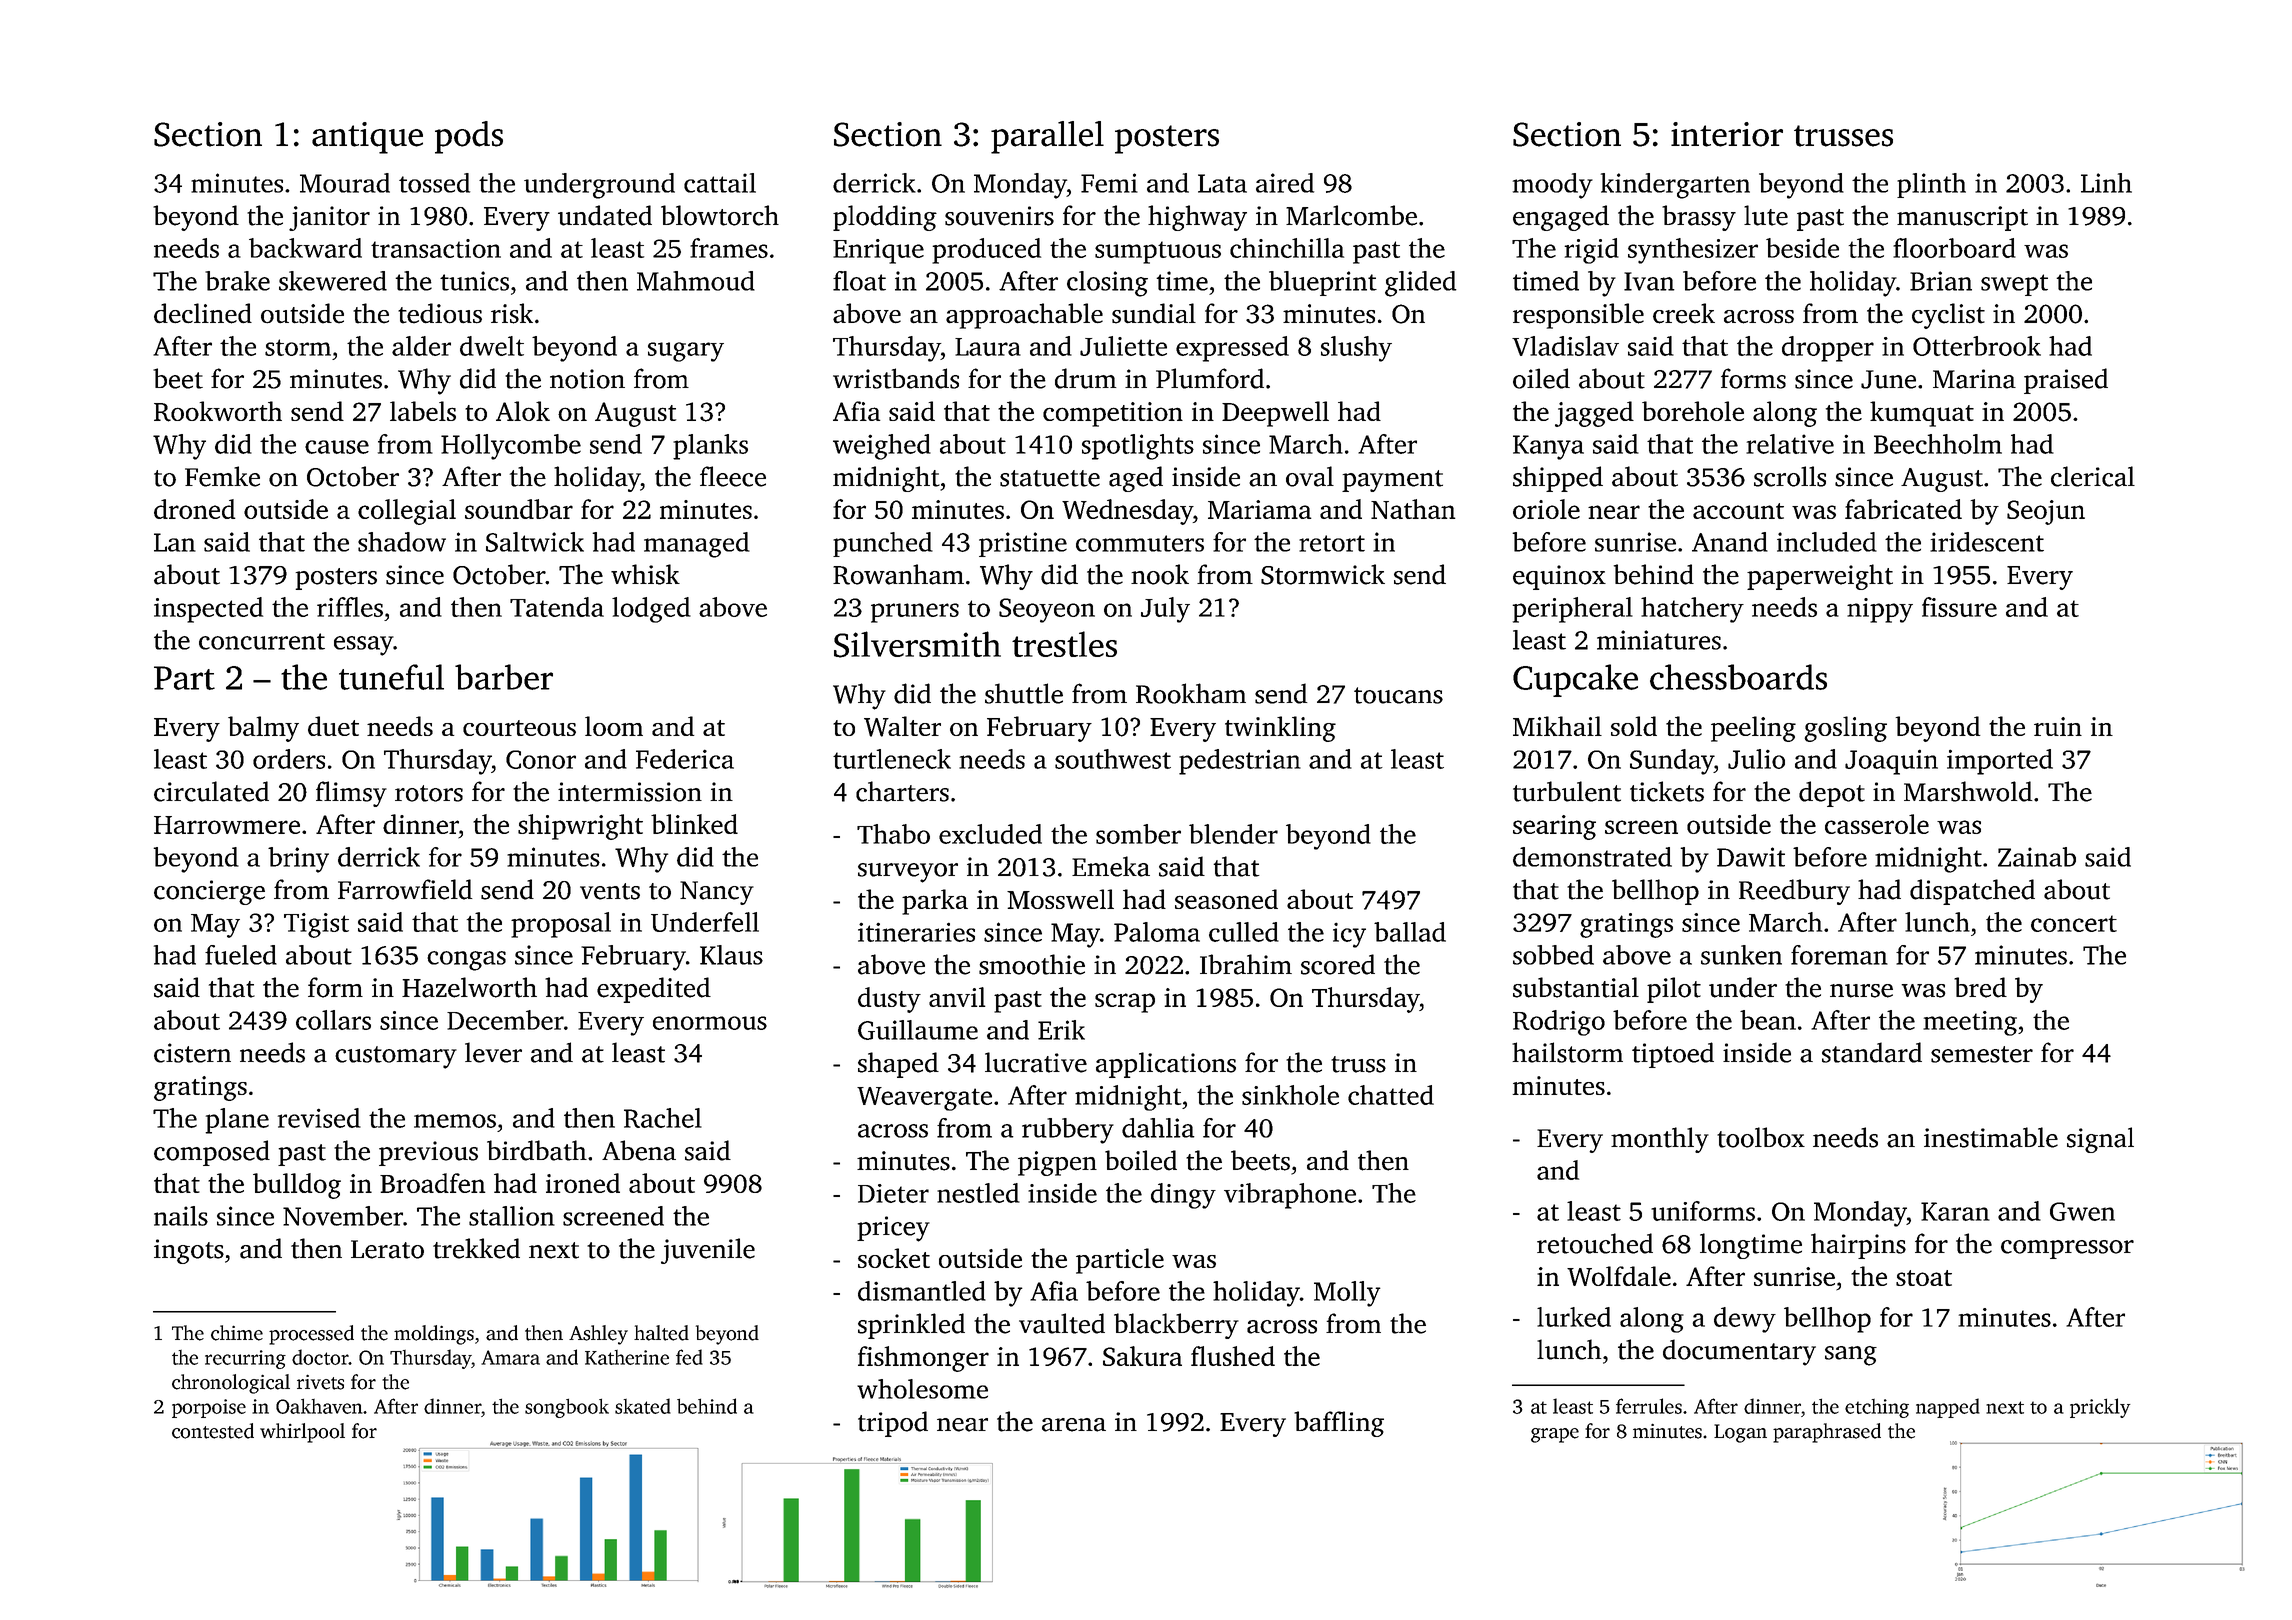 The width and height of the image is (2292, 1620). I want to click on sinkhole, so click(1290, 1095).
